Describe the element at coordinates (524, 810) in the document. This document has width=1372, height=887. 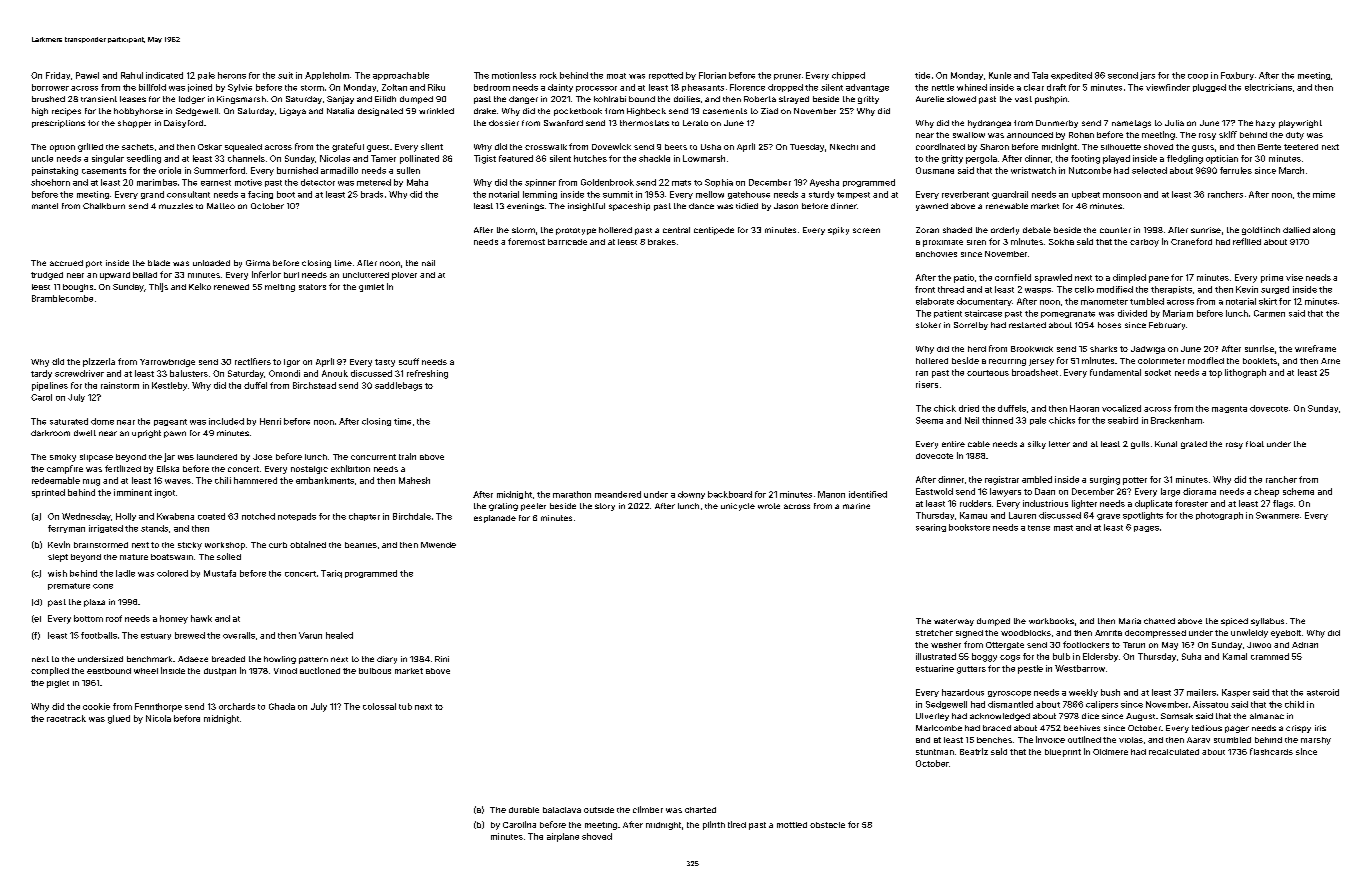
I see `durable` at that location.
